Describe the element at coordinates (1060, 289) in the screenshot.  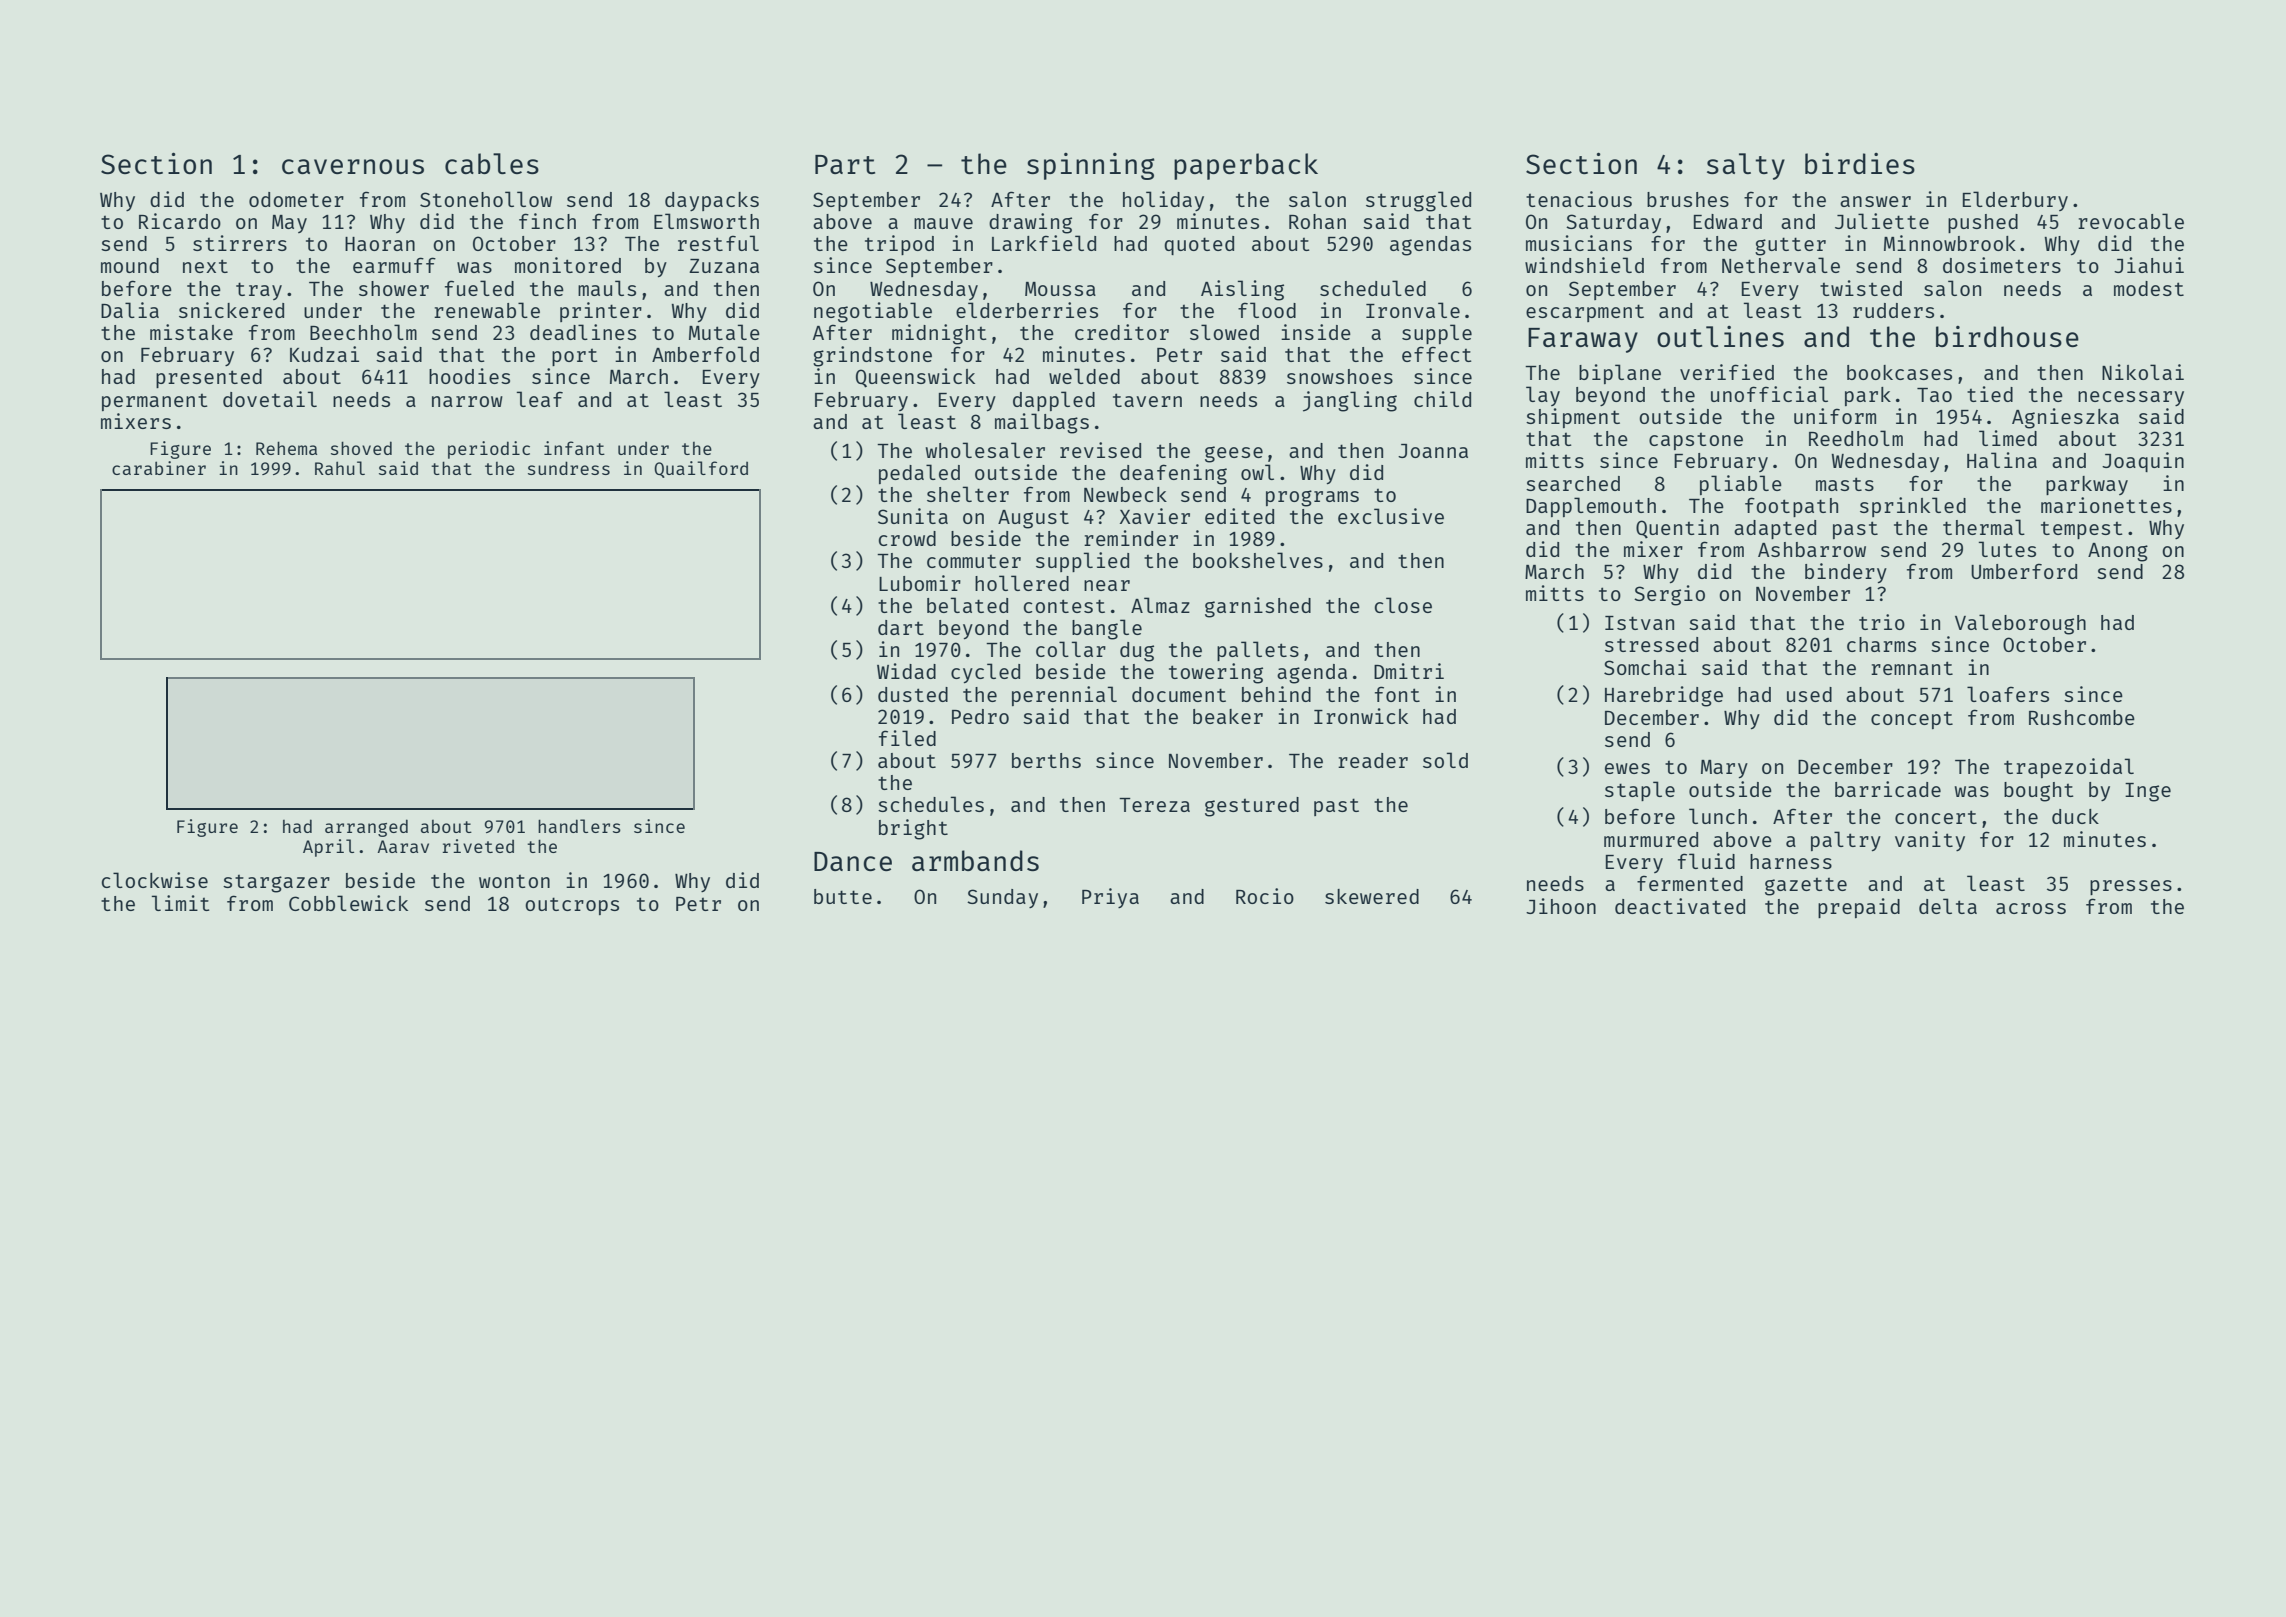
I see `Moussa` at that location.
